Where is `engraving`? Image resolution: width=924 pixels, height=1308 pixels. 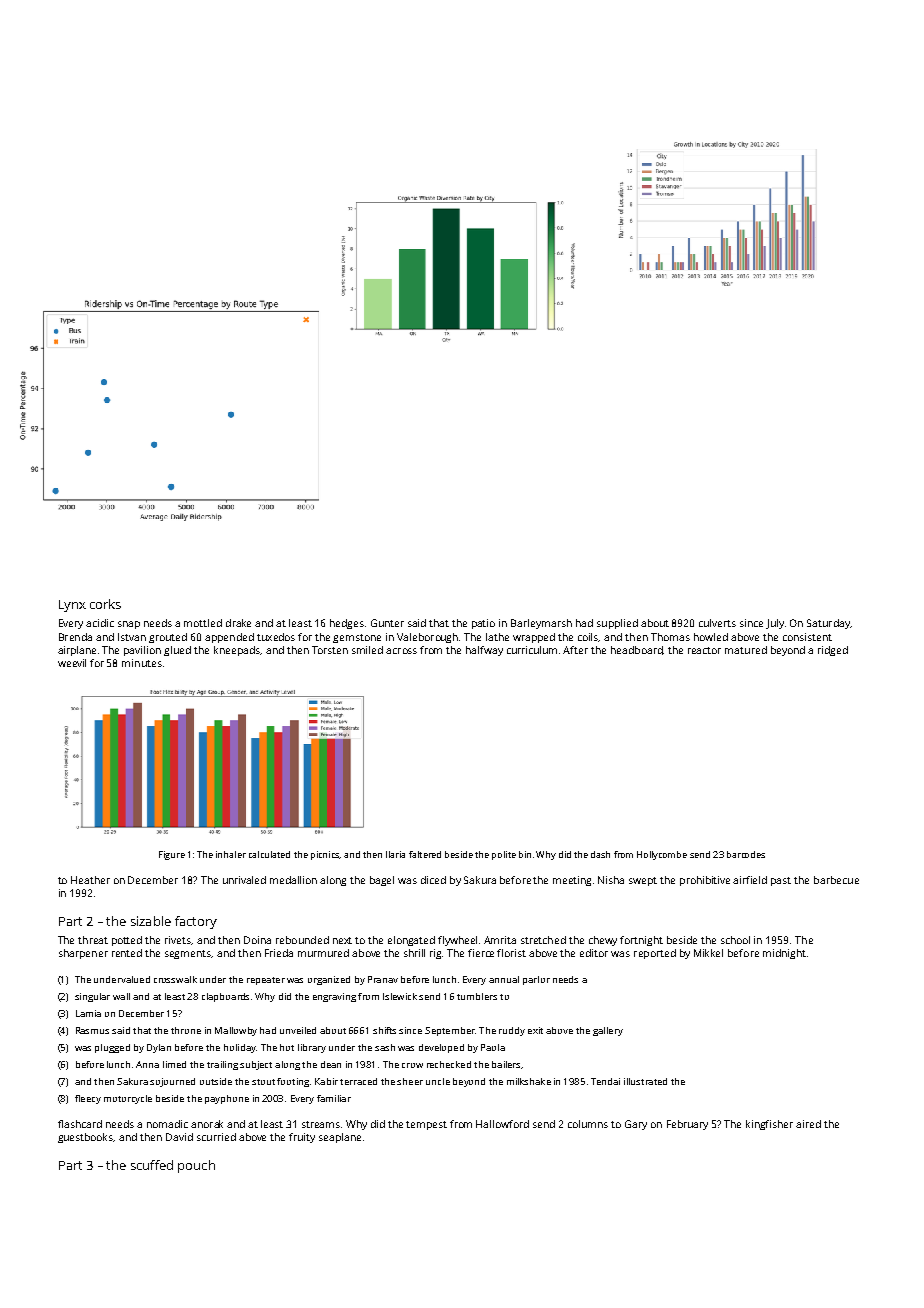 engraving is located at coordinates (334, 997).
